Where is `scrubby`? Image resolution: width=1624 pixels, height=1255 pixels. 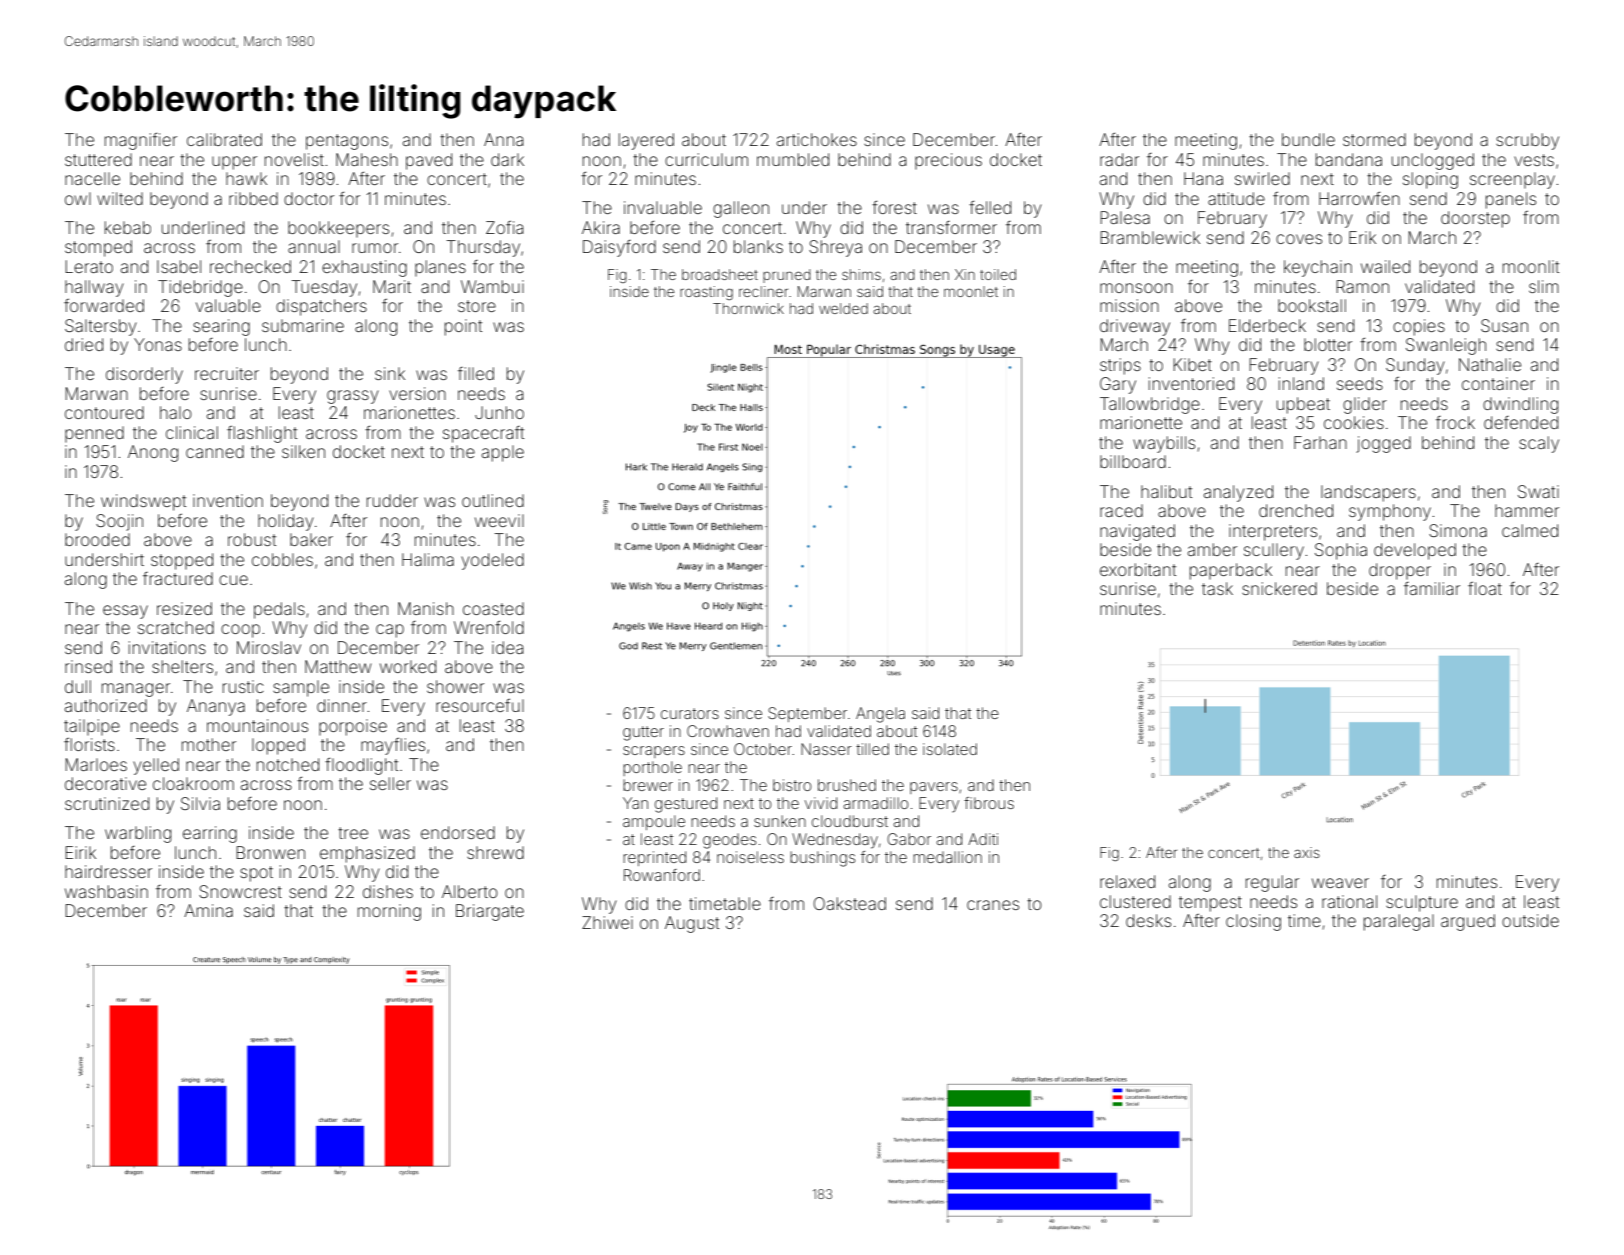 scrubby is located at coordinates (1527, 141).
